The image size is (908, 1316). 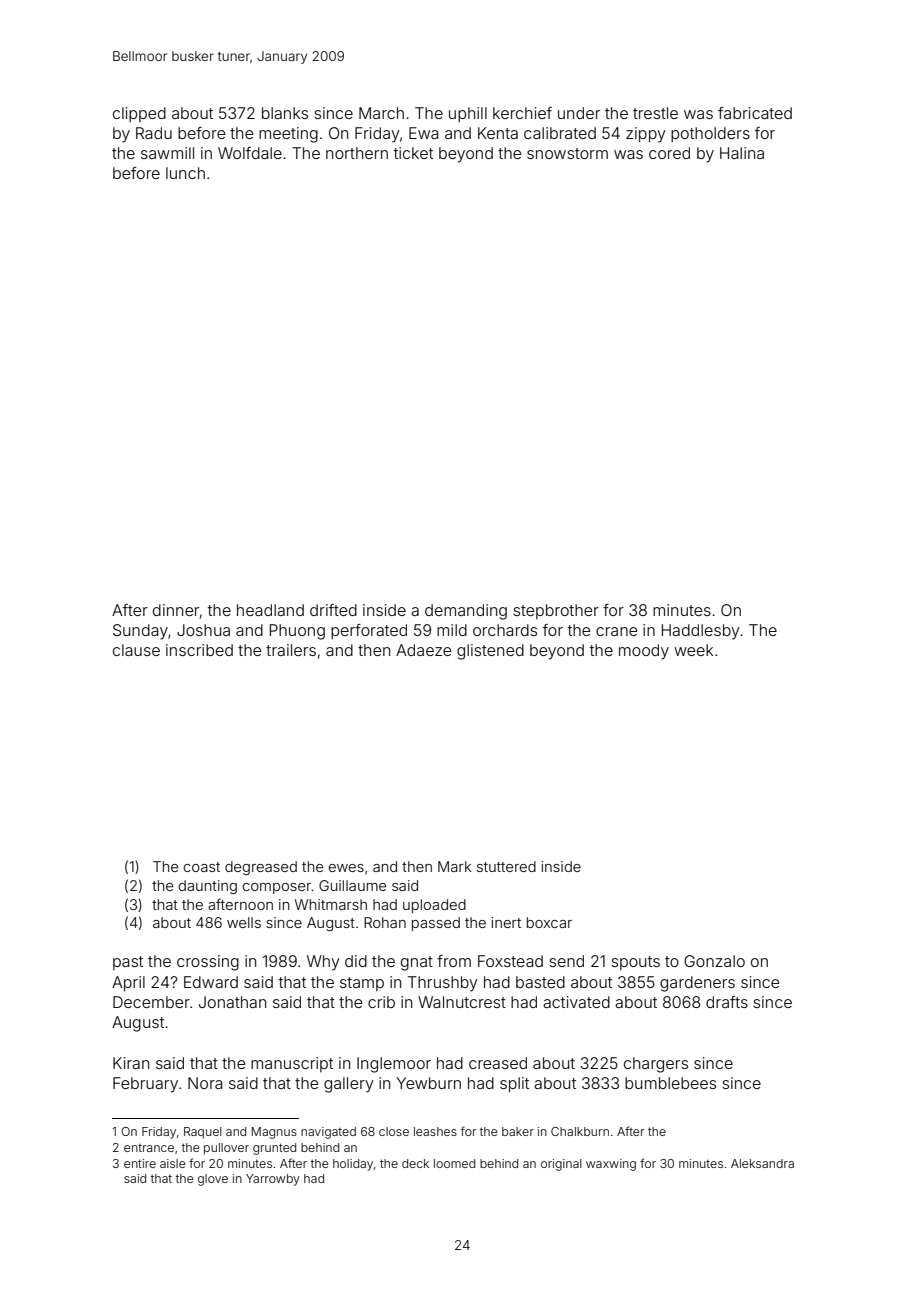 What do you see at coordinates (176, 610) in the page?
I see `dinner` at bounding box center [176, 610].
